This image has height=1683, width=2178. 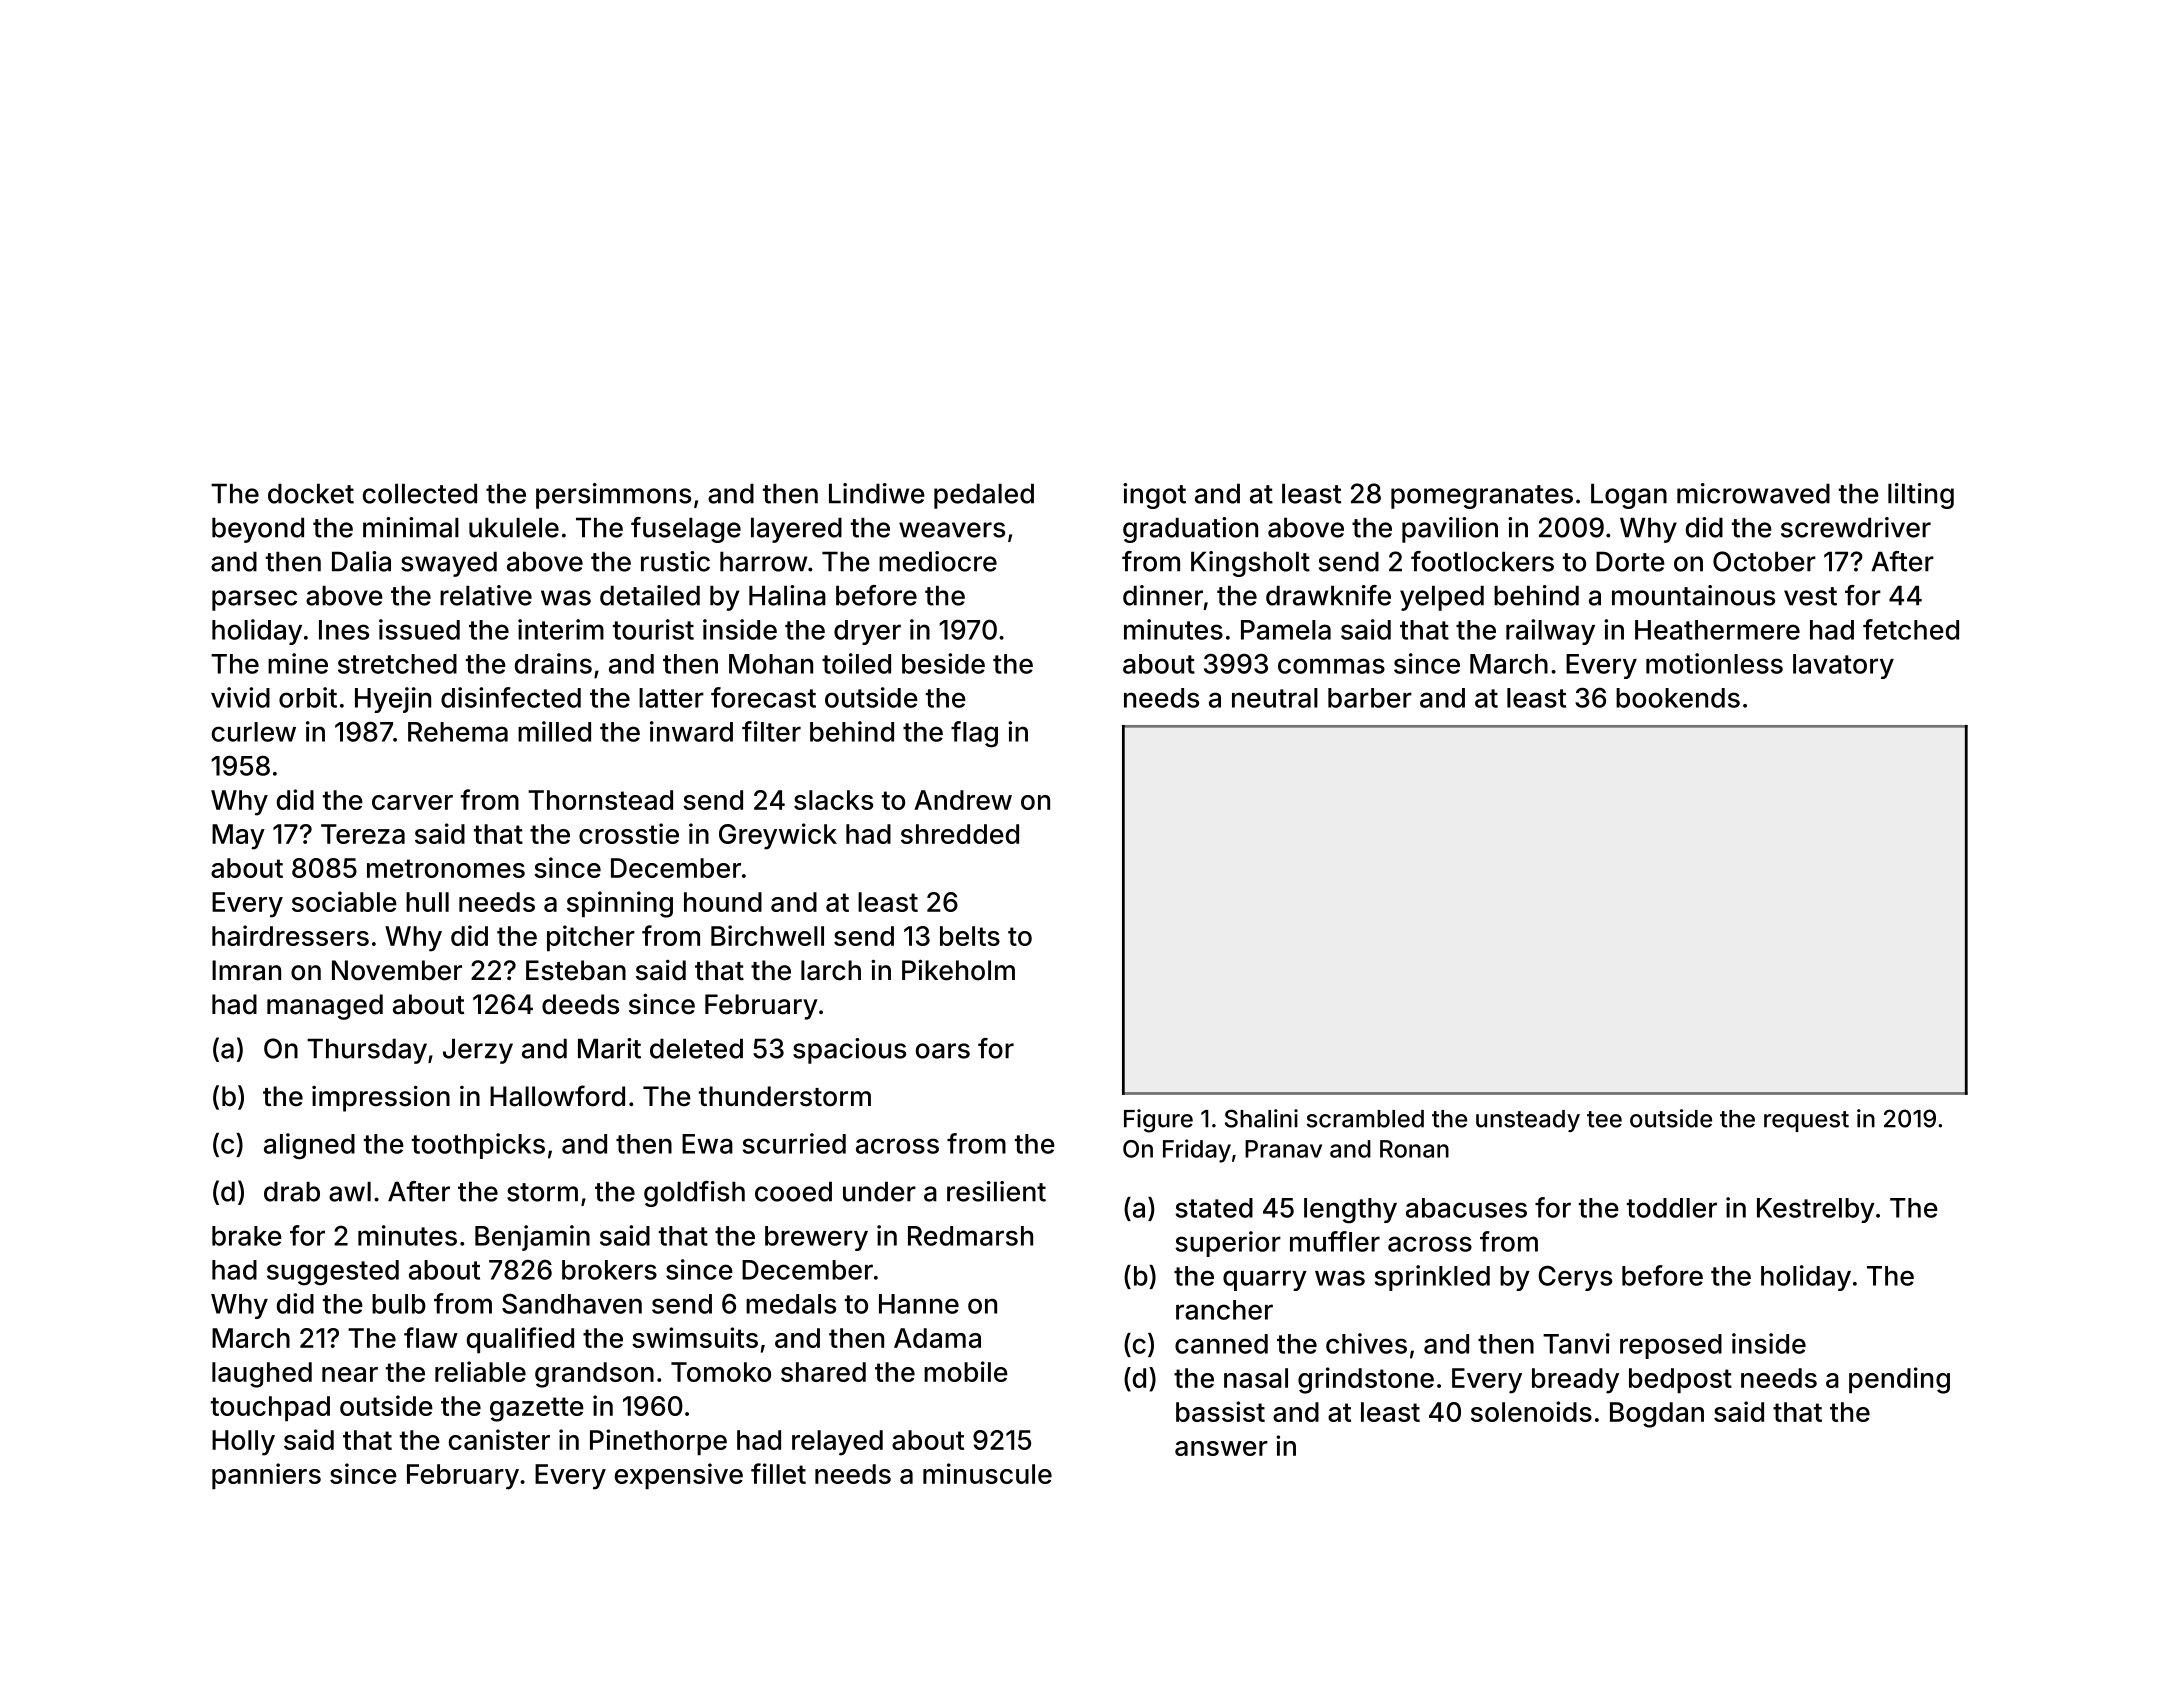 What do you see at coordinates (1197, 1151) in the image?
I see `Friday` at bounding box center [1197, 1151].
